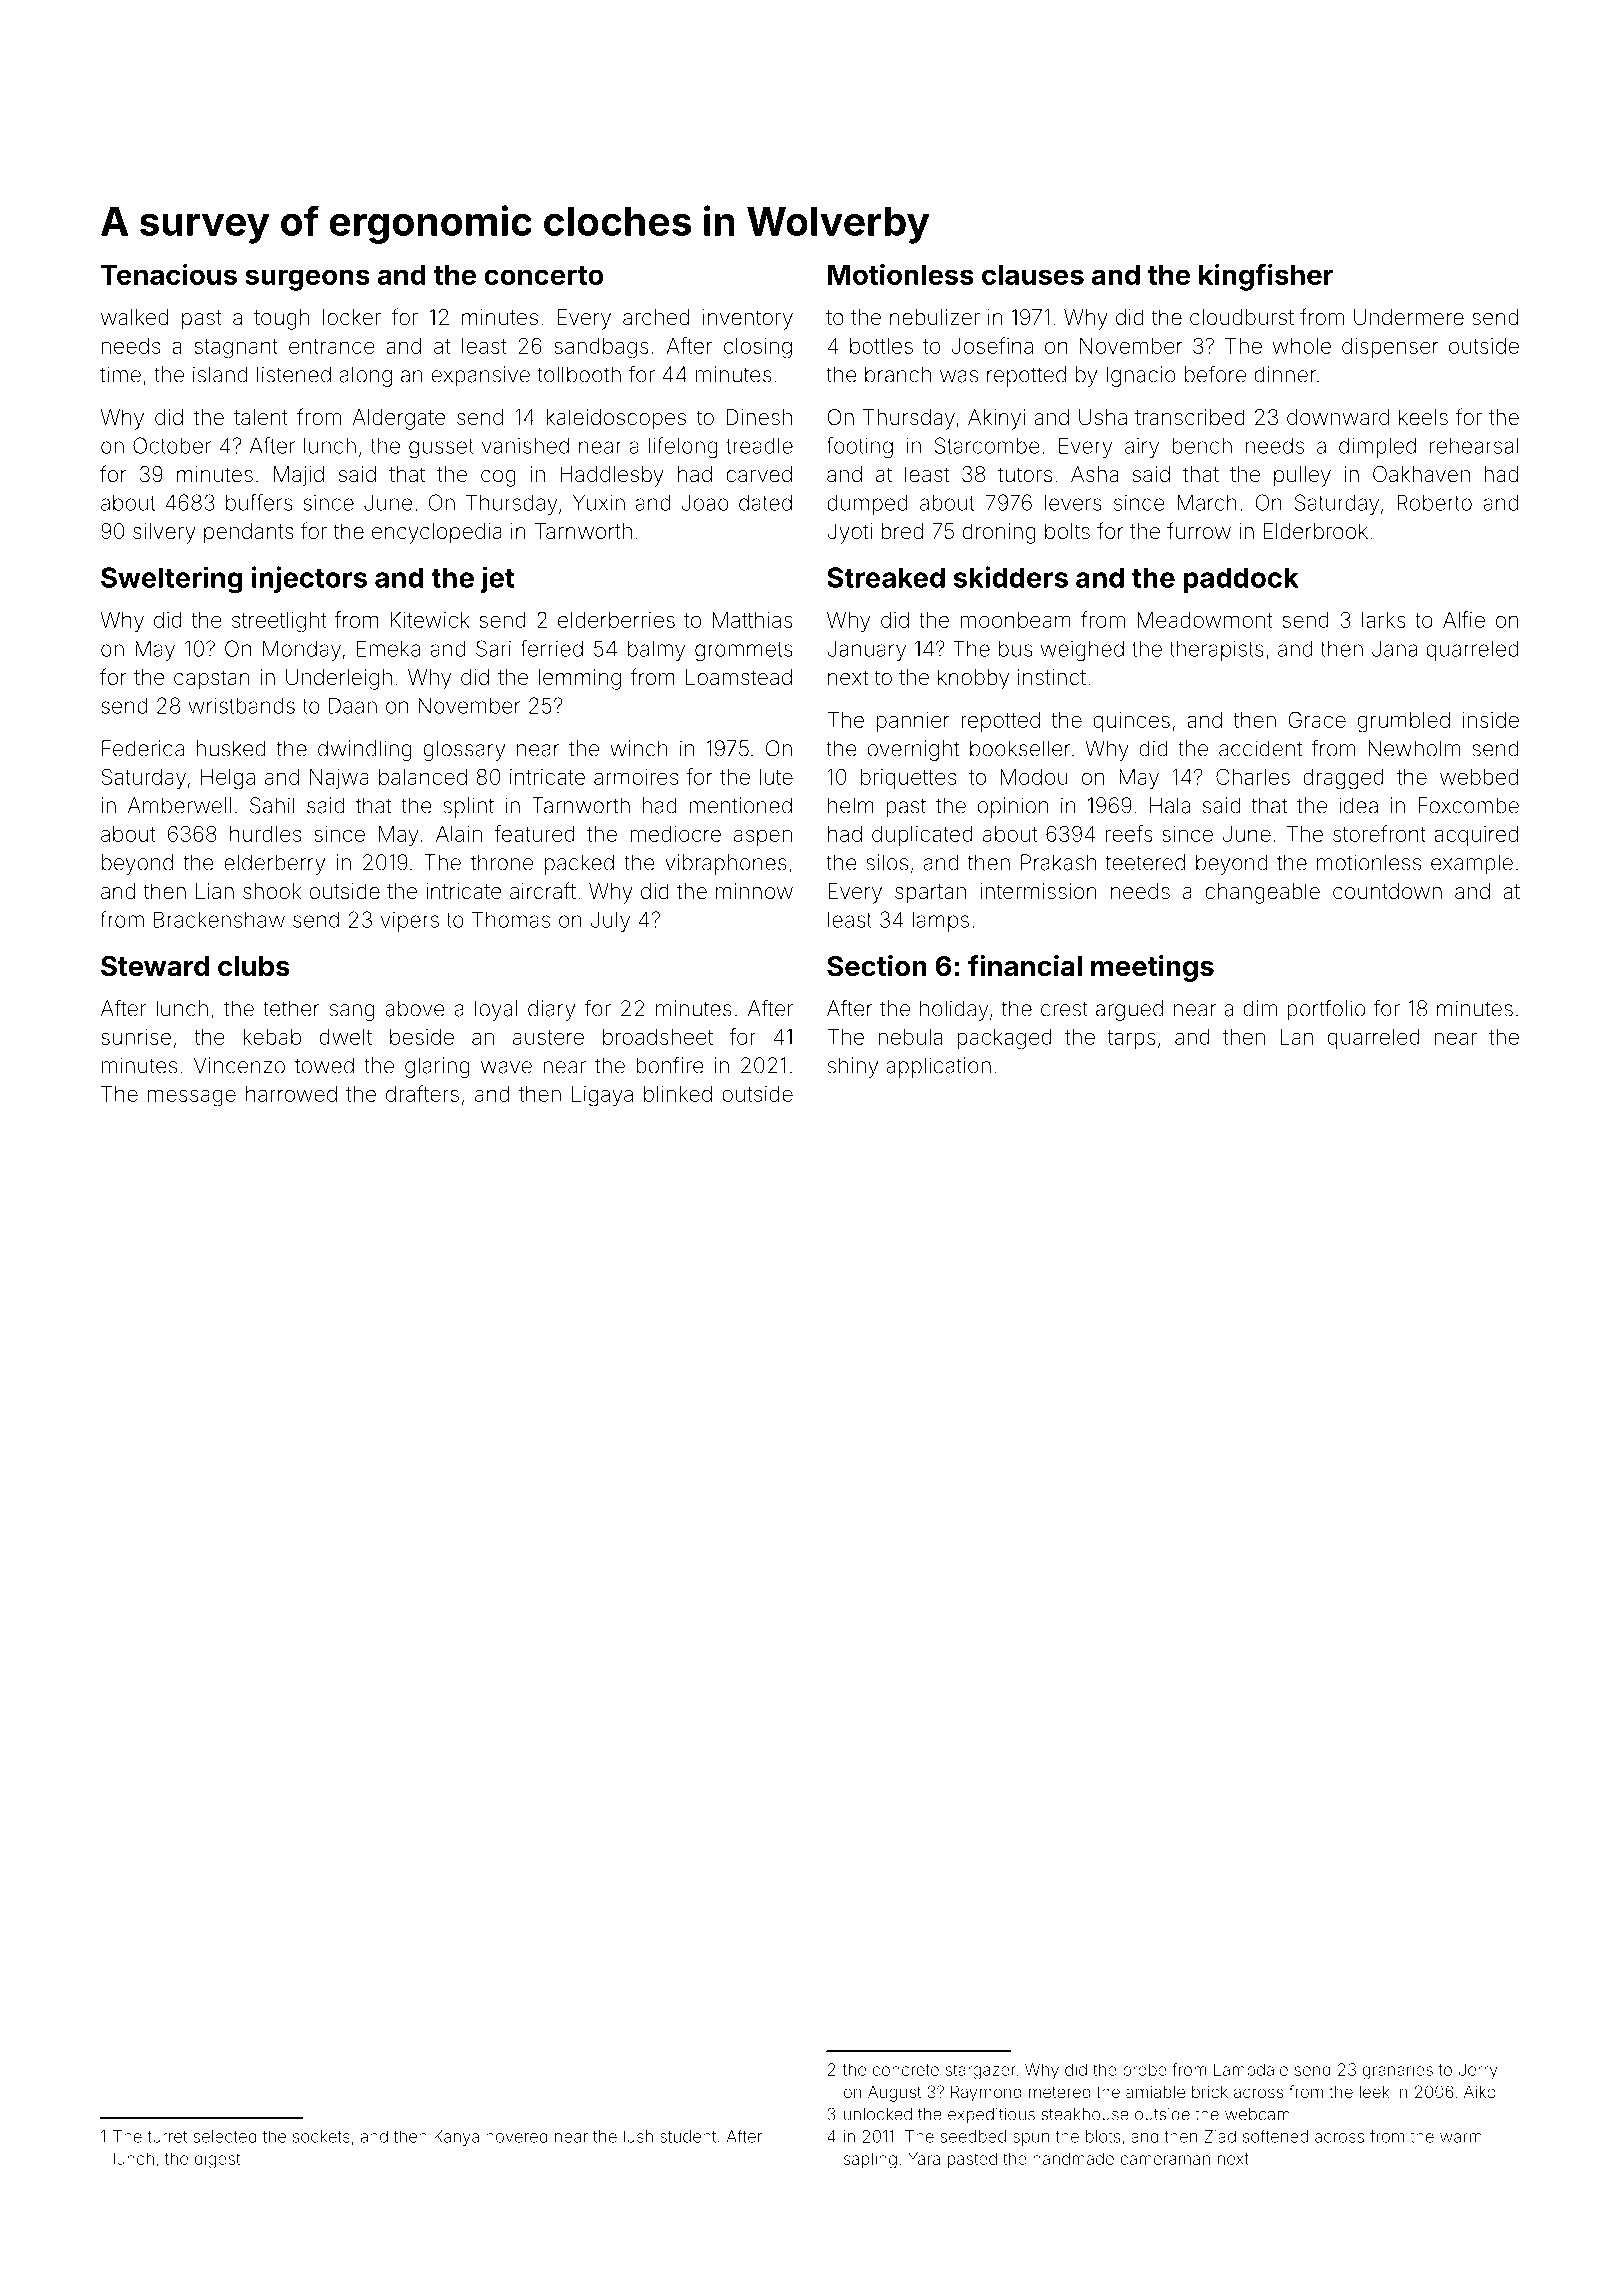 This screenshot has width=1620, height=2292. What do you see at coordinates (638, 2136) in the screenshot?
I see `lush` at bounding box center [638, 2136].
